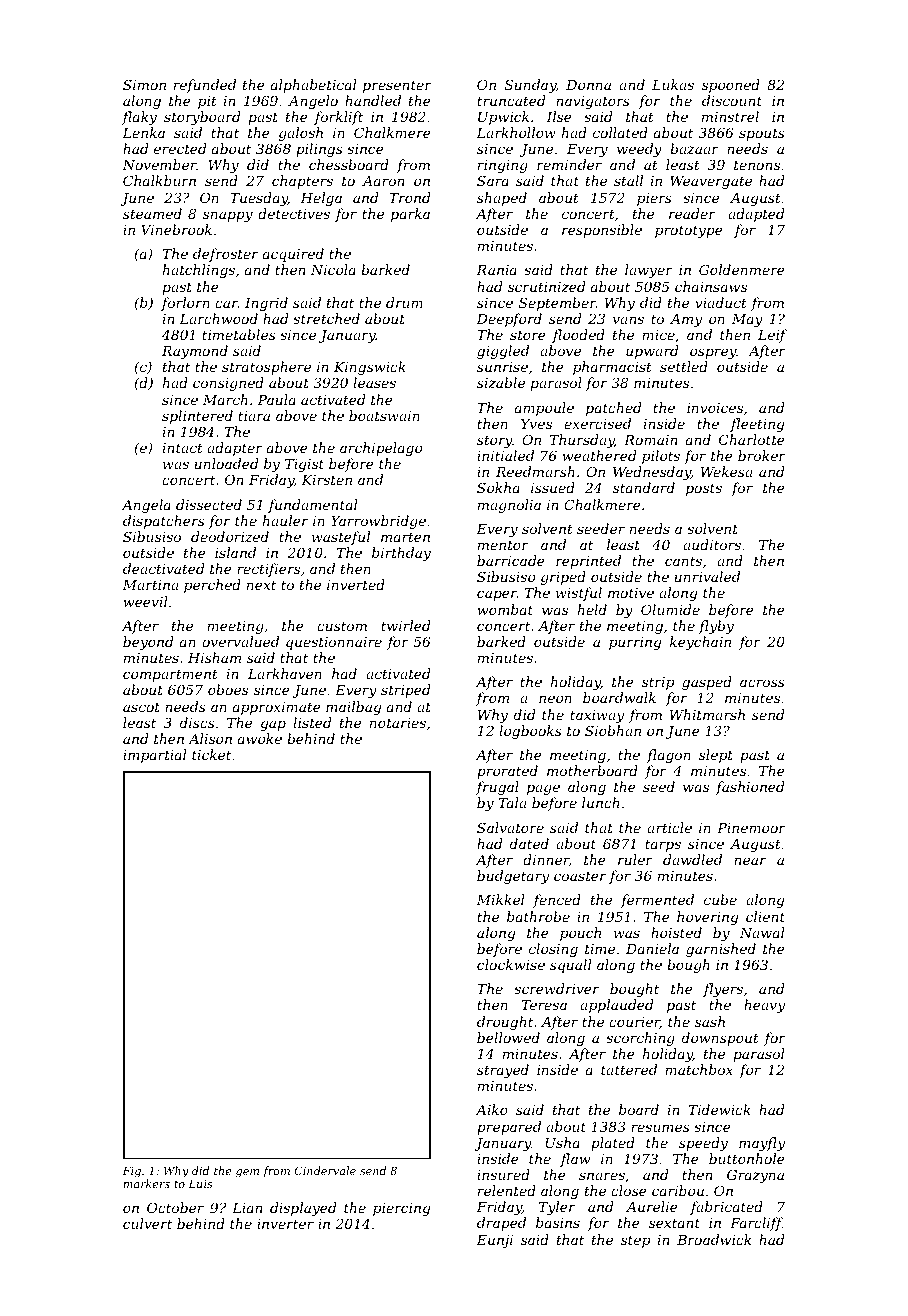 This screenshot has width=908, height=1316. Describe the element at coordinates (689, 231) in the screenshot. I see `prototype` at that location.
